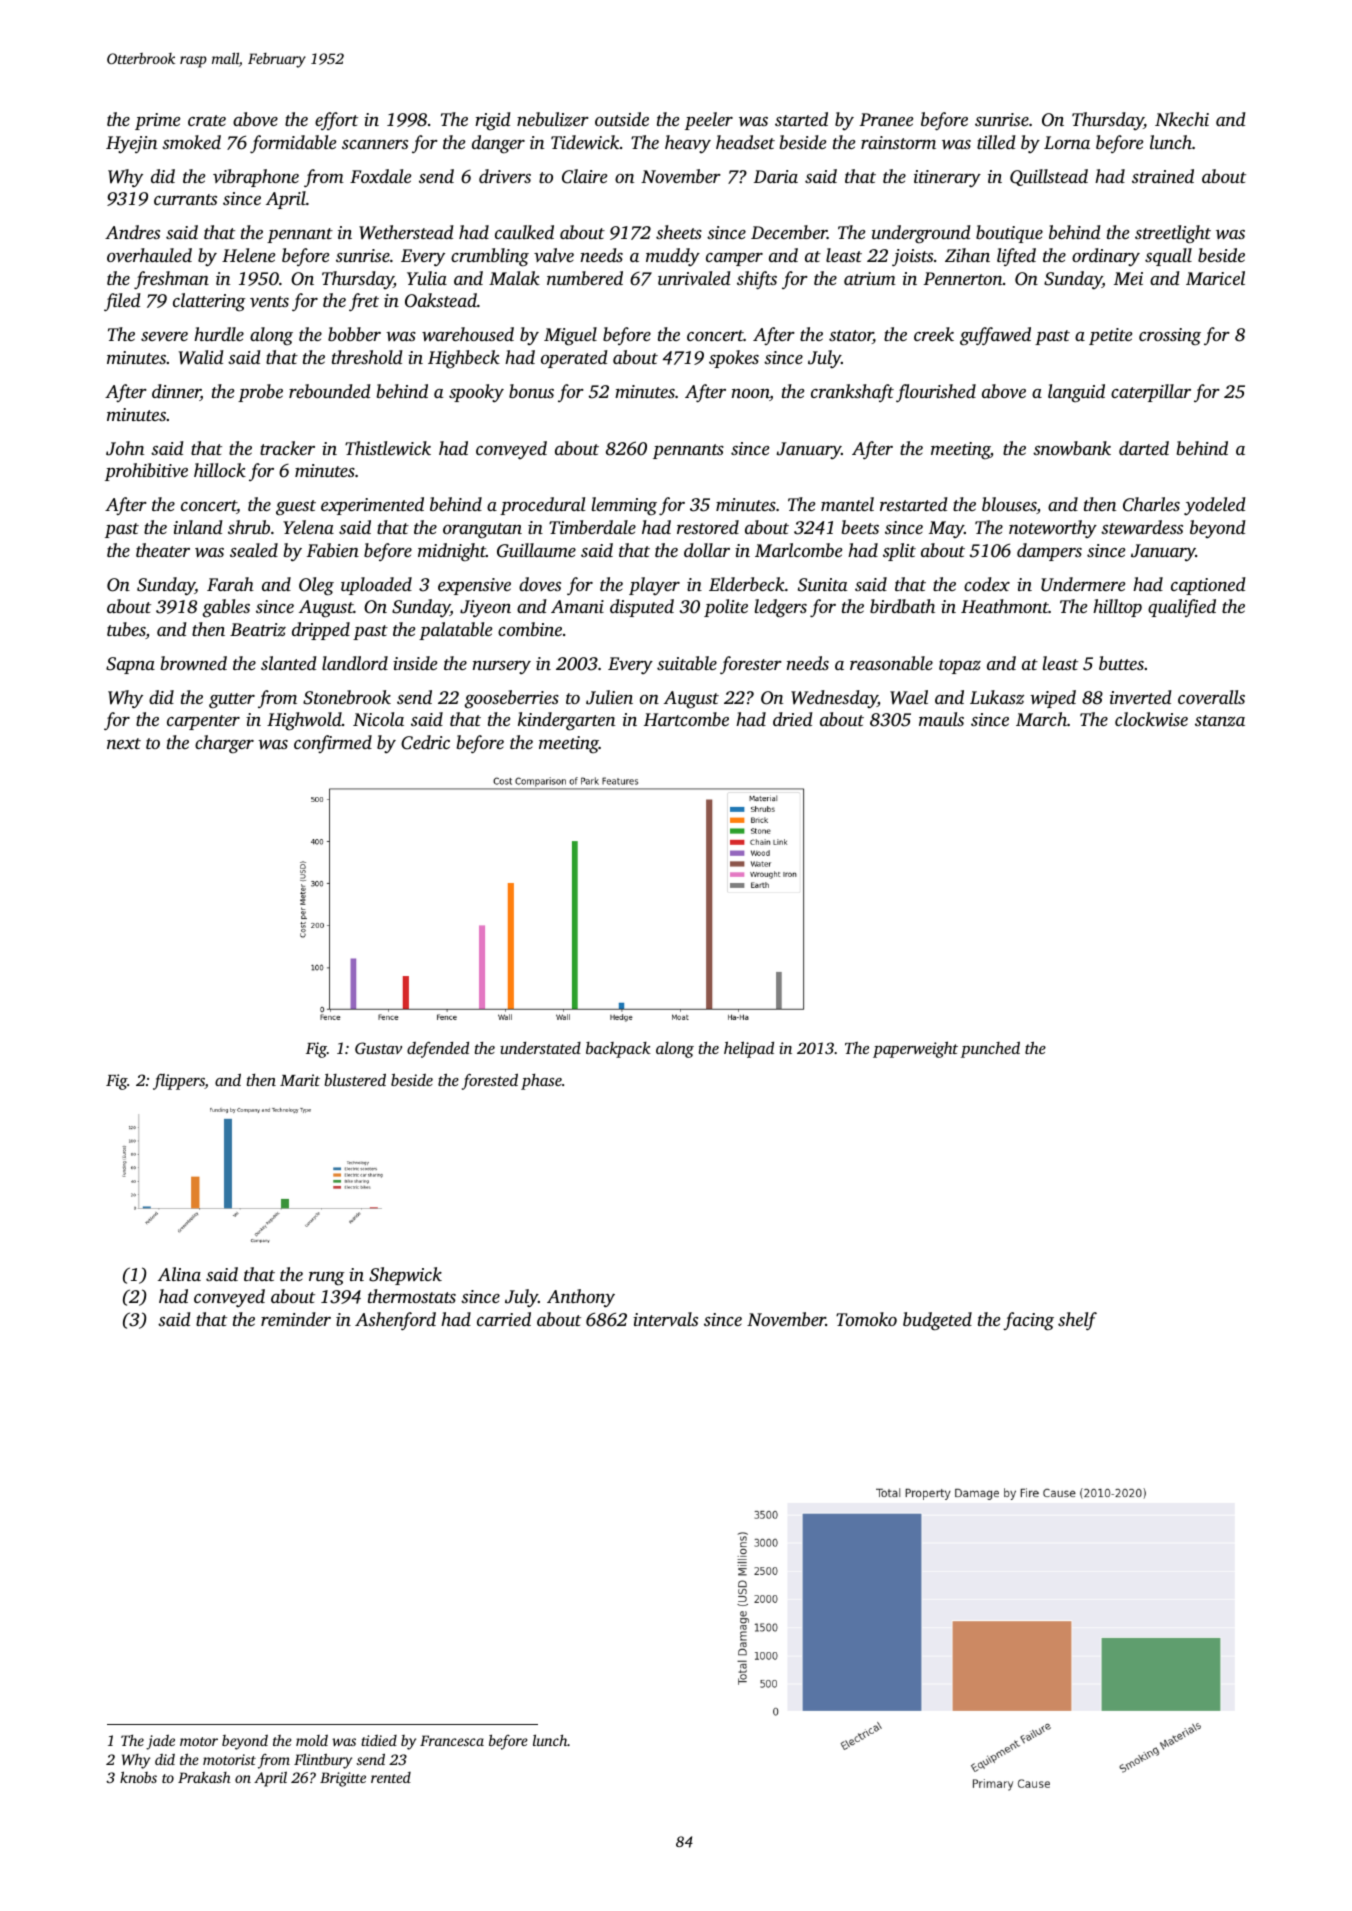  What do you see at coordinates (554, 255) in the screenshot?
I see `valve` at bounding box center [554, 255].
